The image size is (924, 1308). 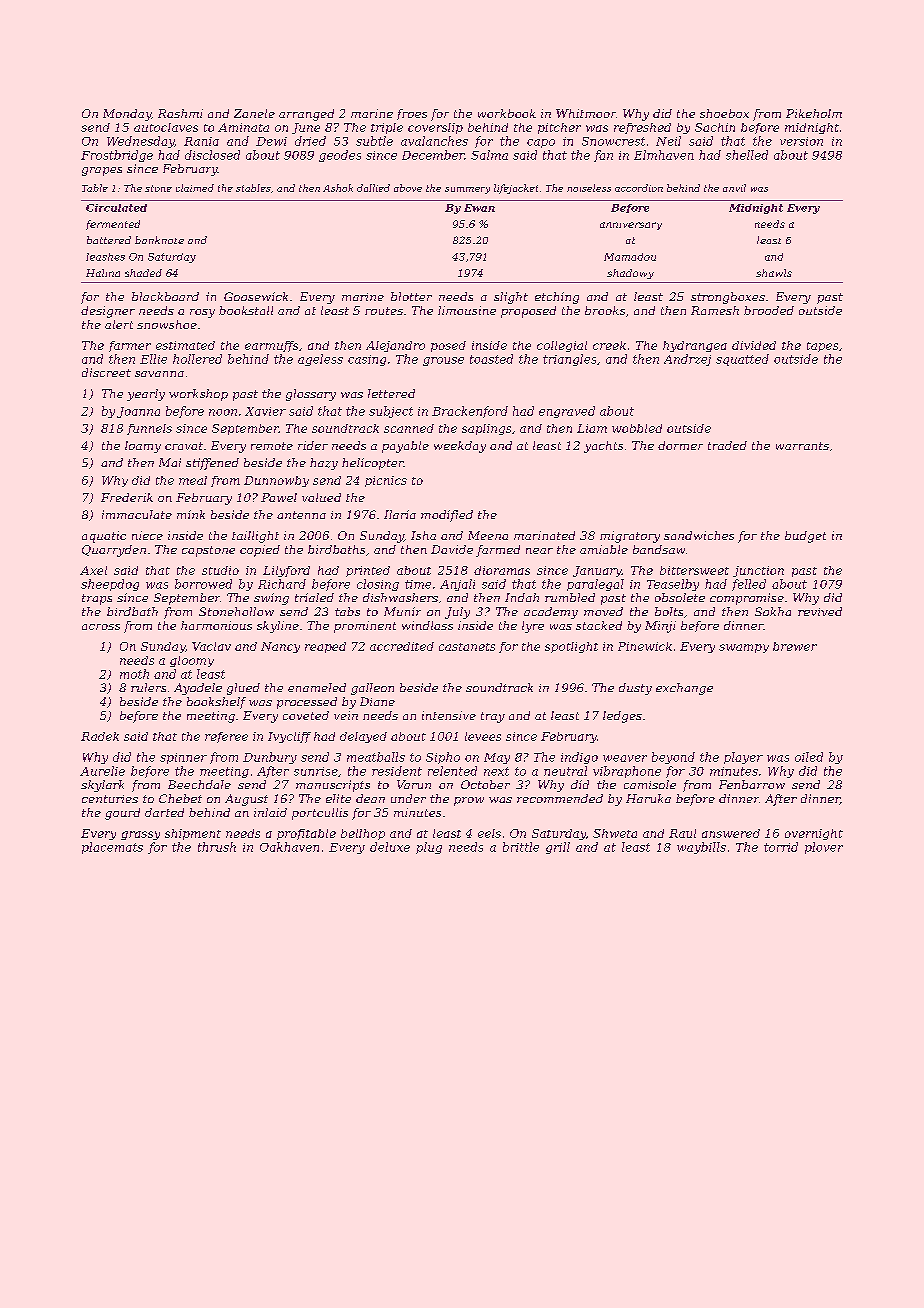 I want to click on Rashmi, so click(x=180, y=113).
